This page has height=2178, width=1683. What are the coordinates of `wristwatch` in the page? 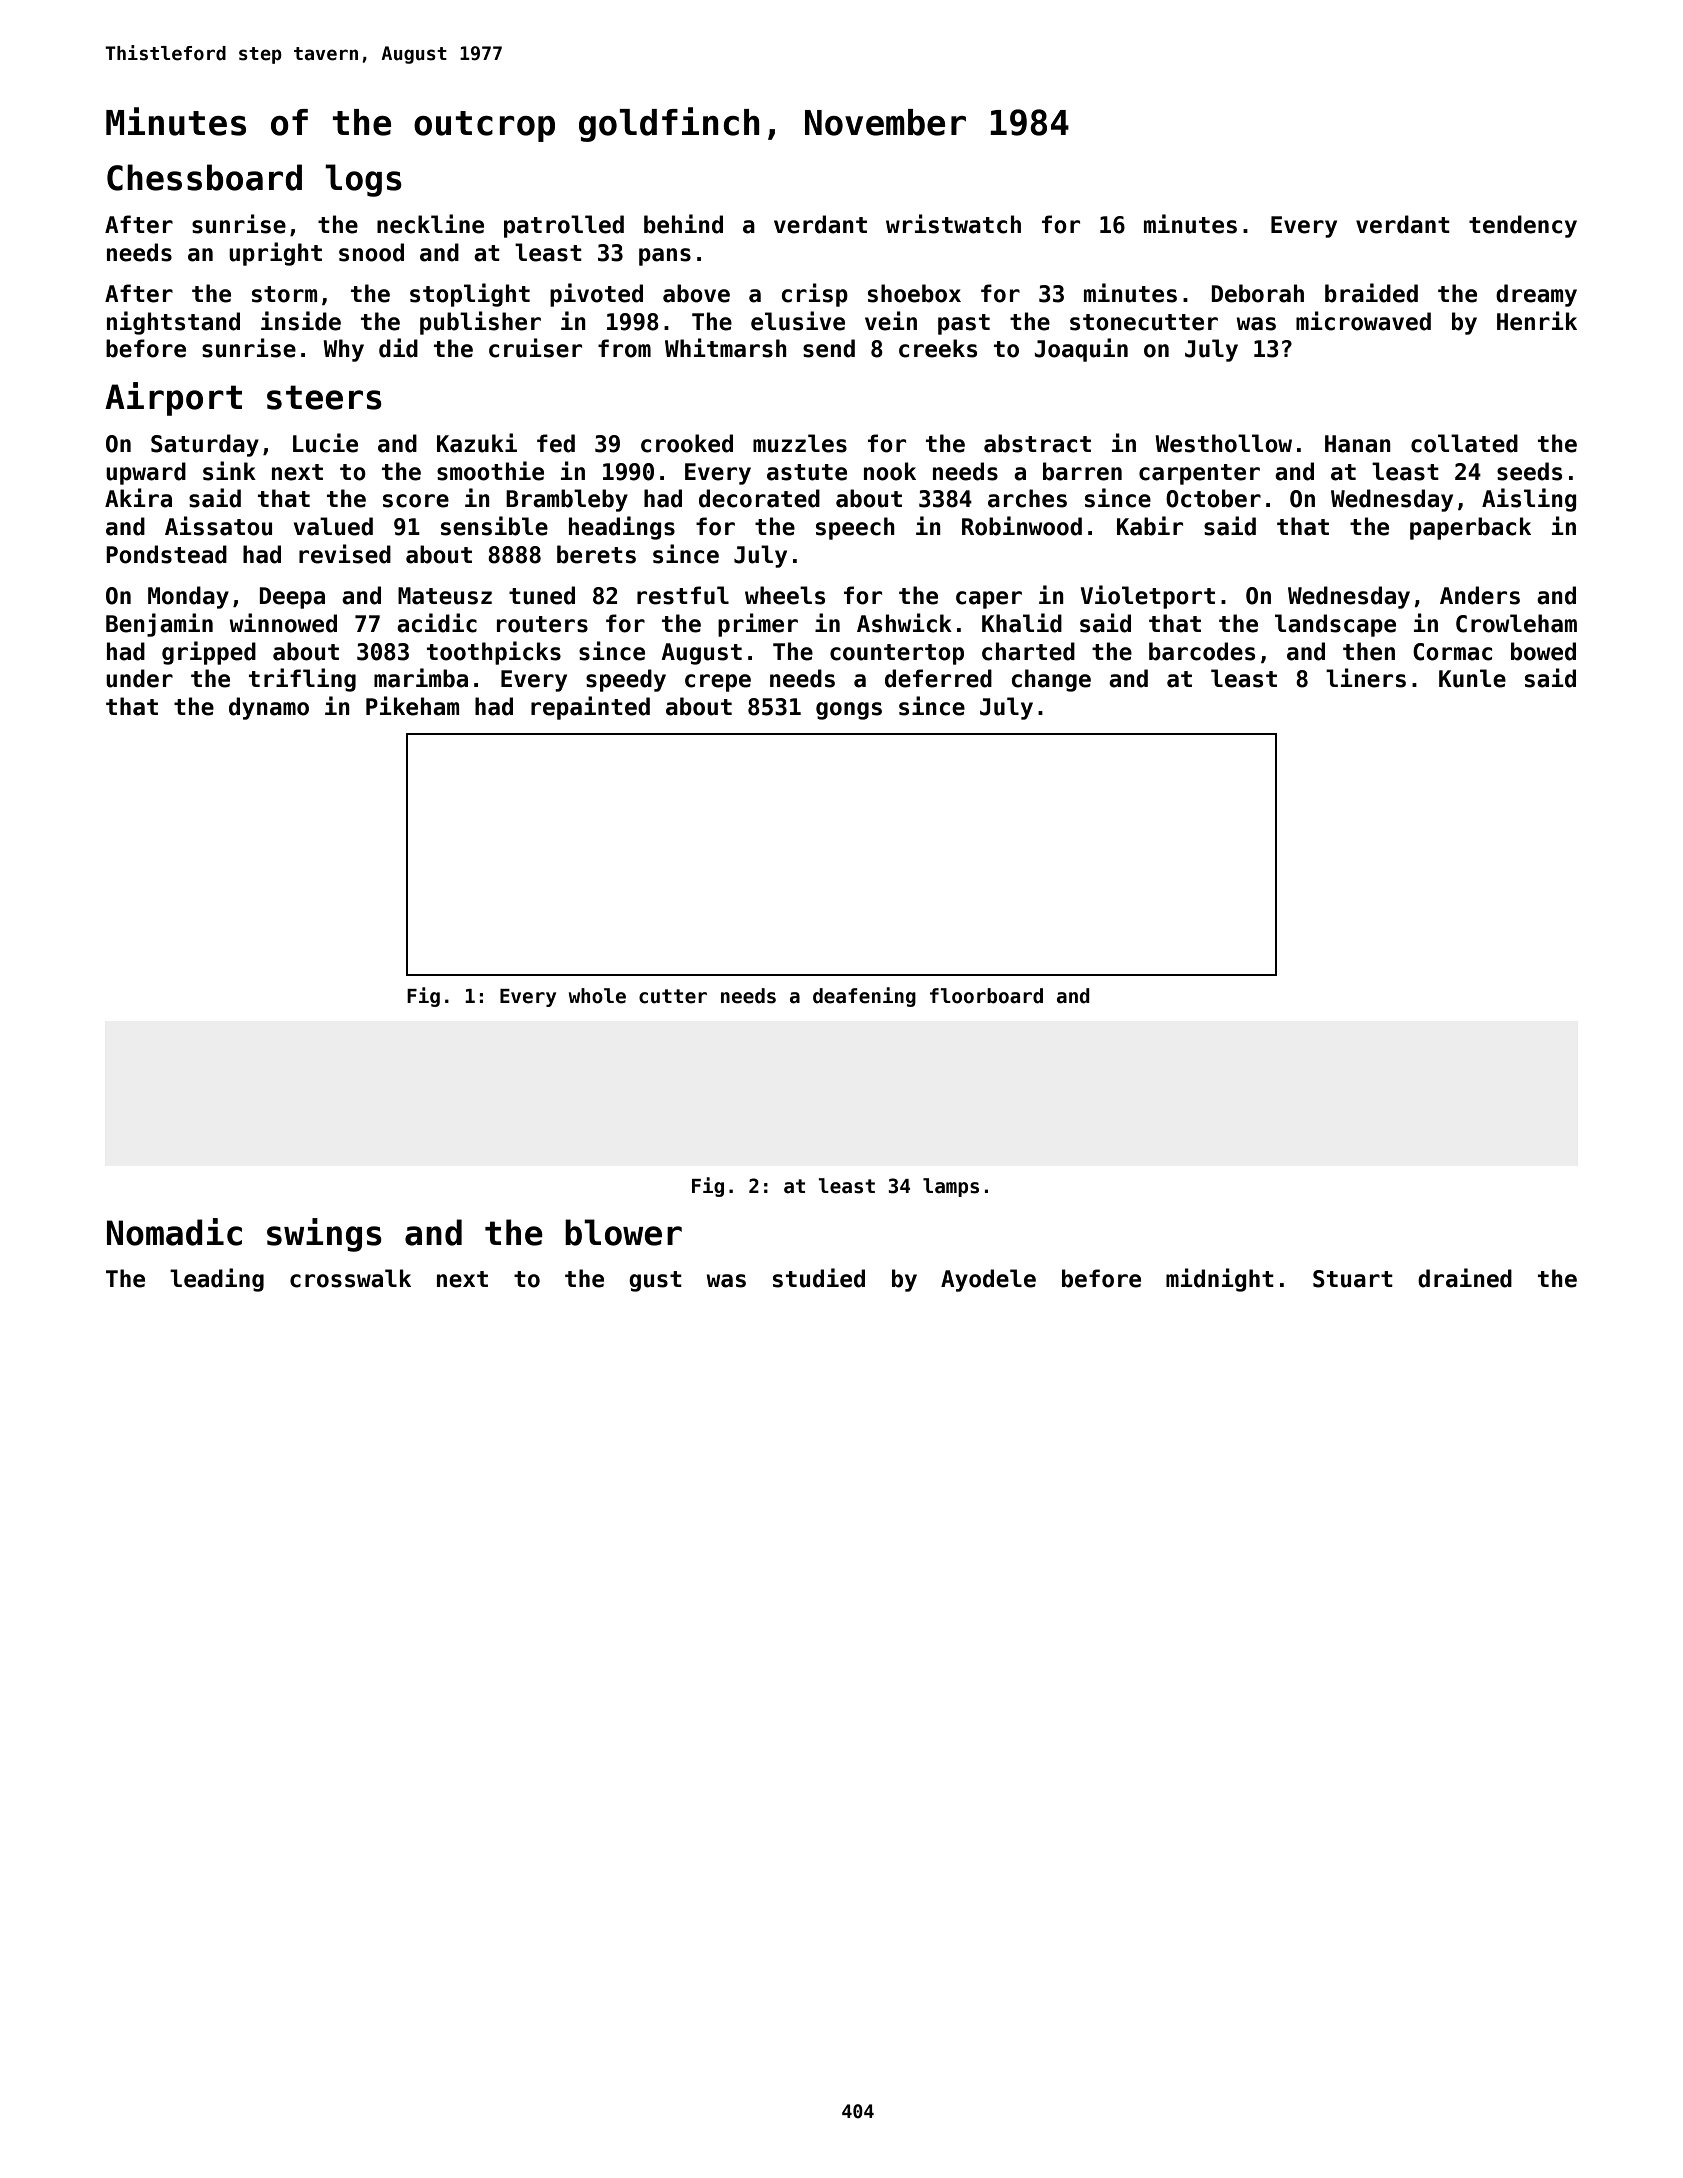 It's located at (953, 224).
